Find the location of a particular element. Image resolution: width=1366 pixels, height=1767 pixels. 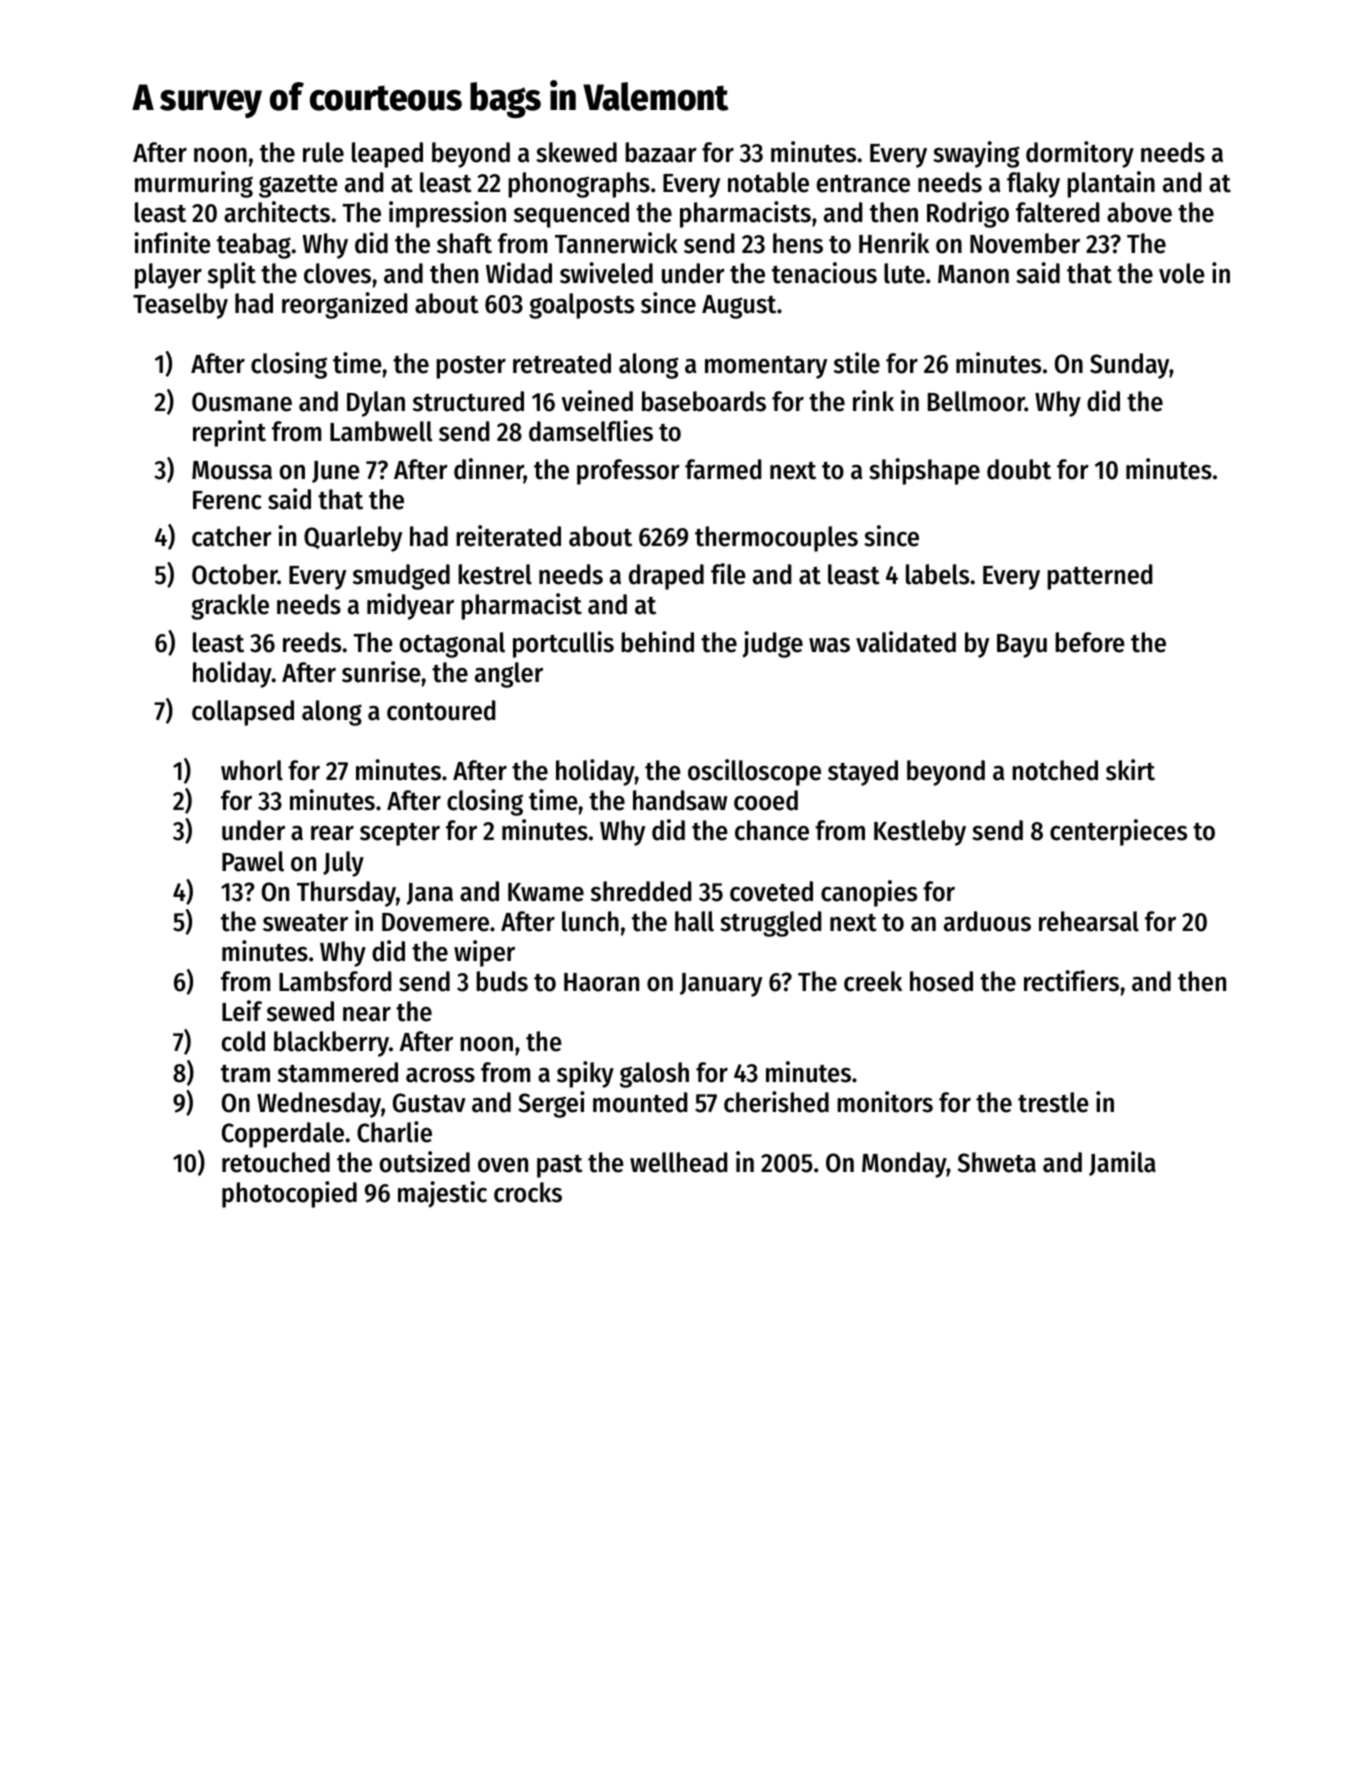

swaying is located at coordinates (976, 154).
